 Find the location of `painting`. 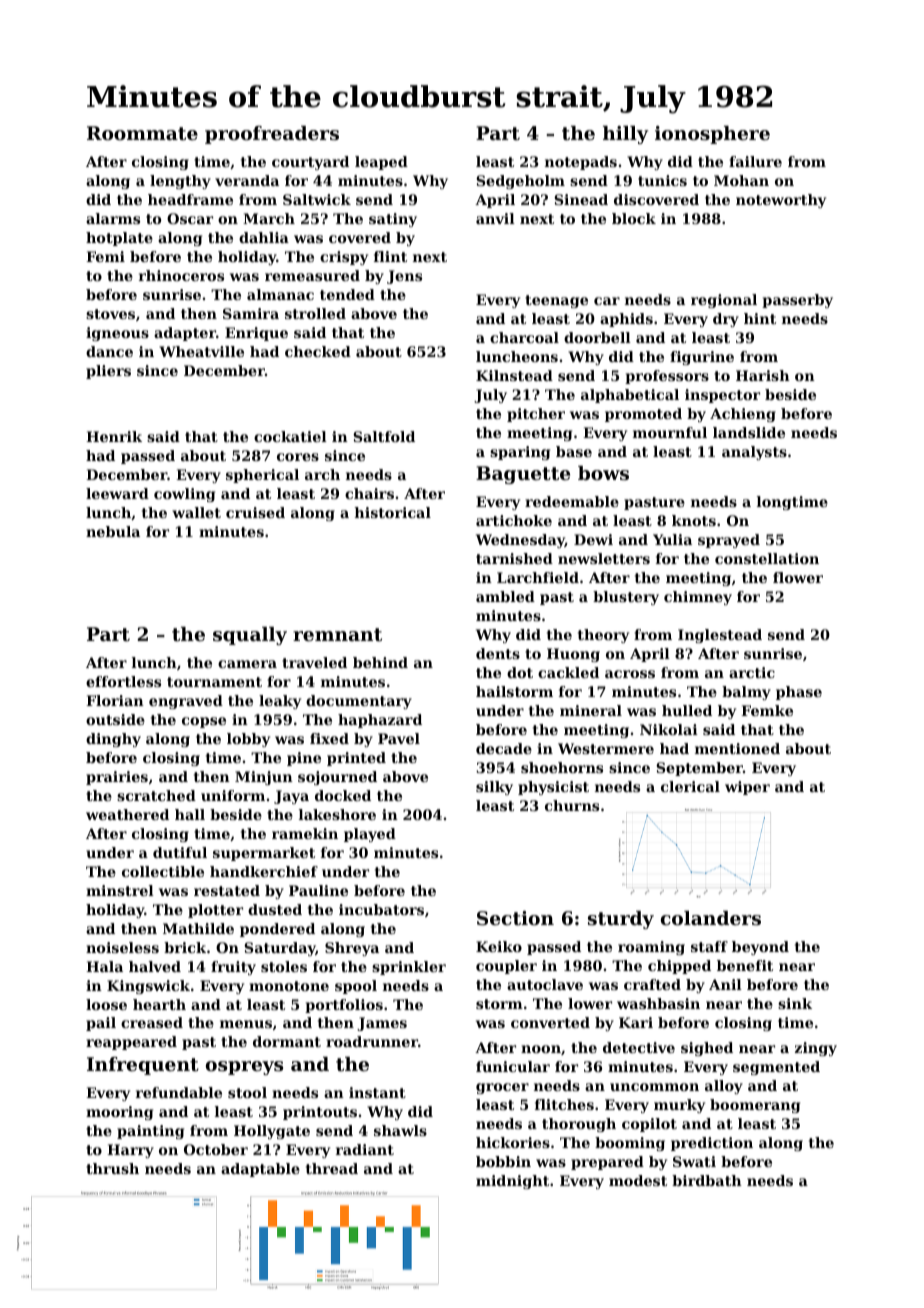

painting is located at coordinates (150, 1132).
